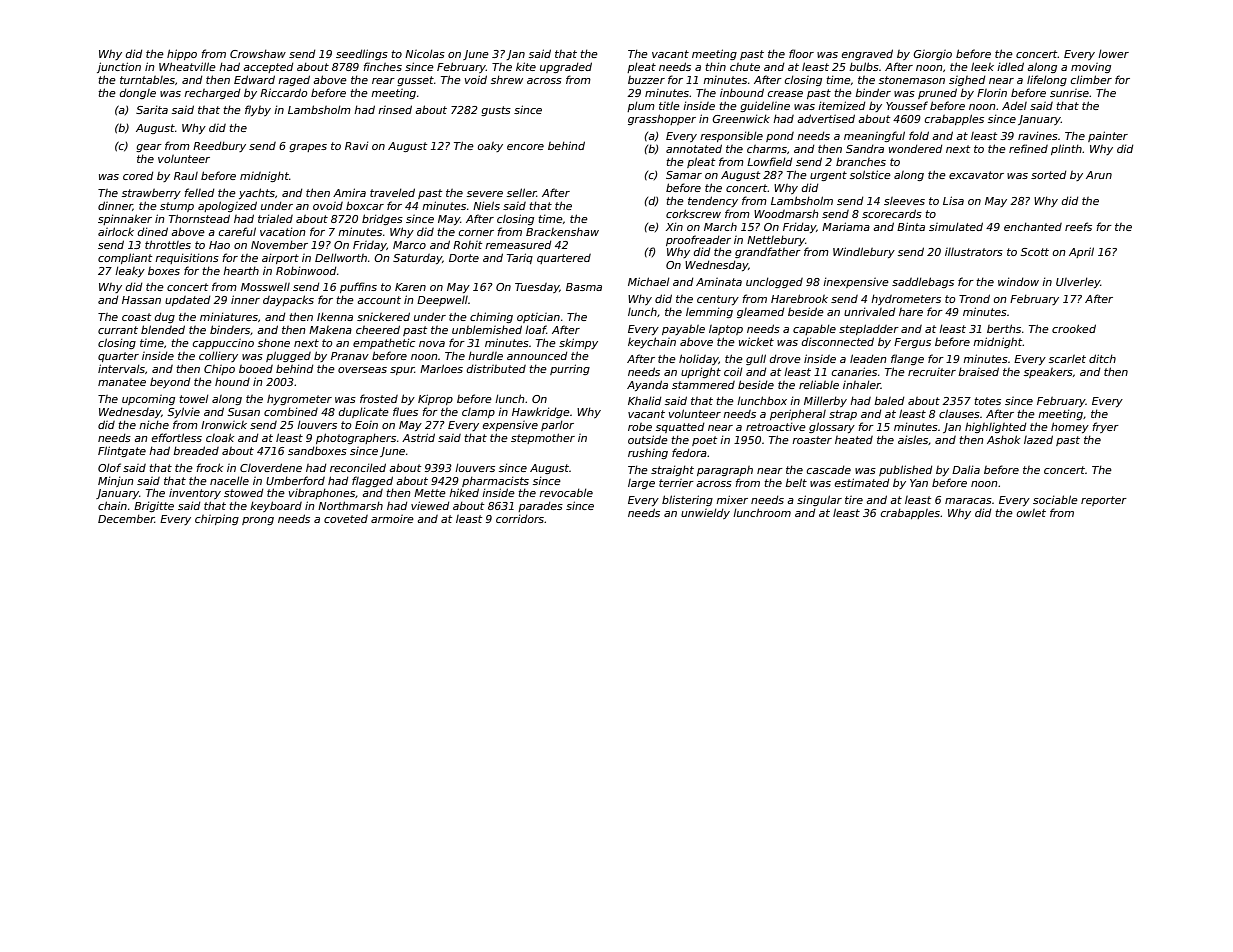  I want to click on overseas, so click(362, 370).
